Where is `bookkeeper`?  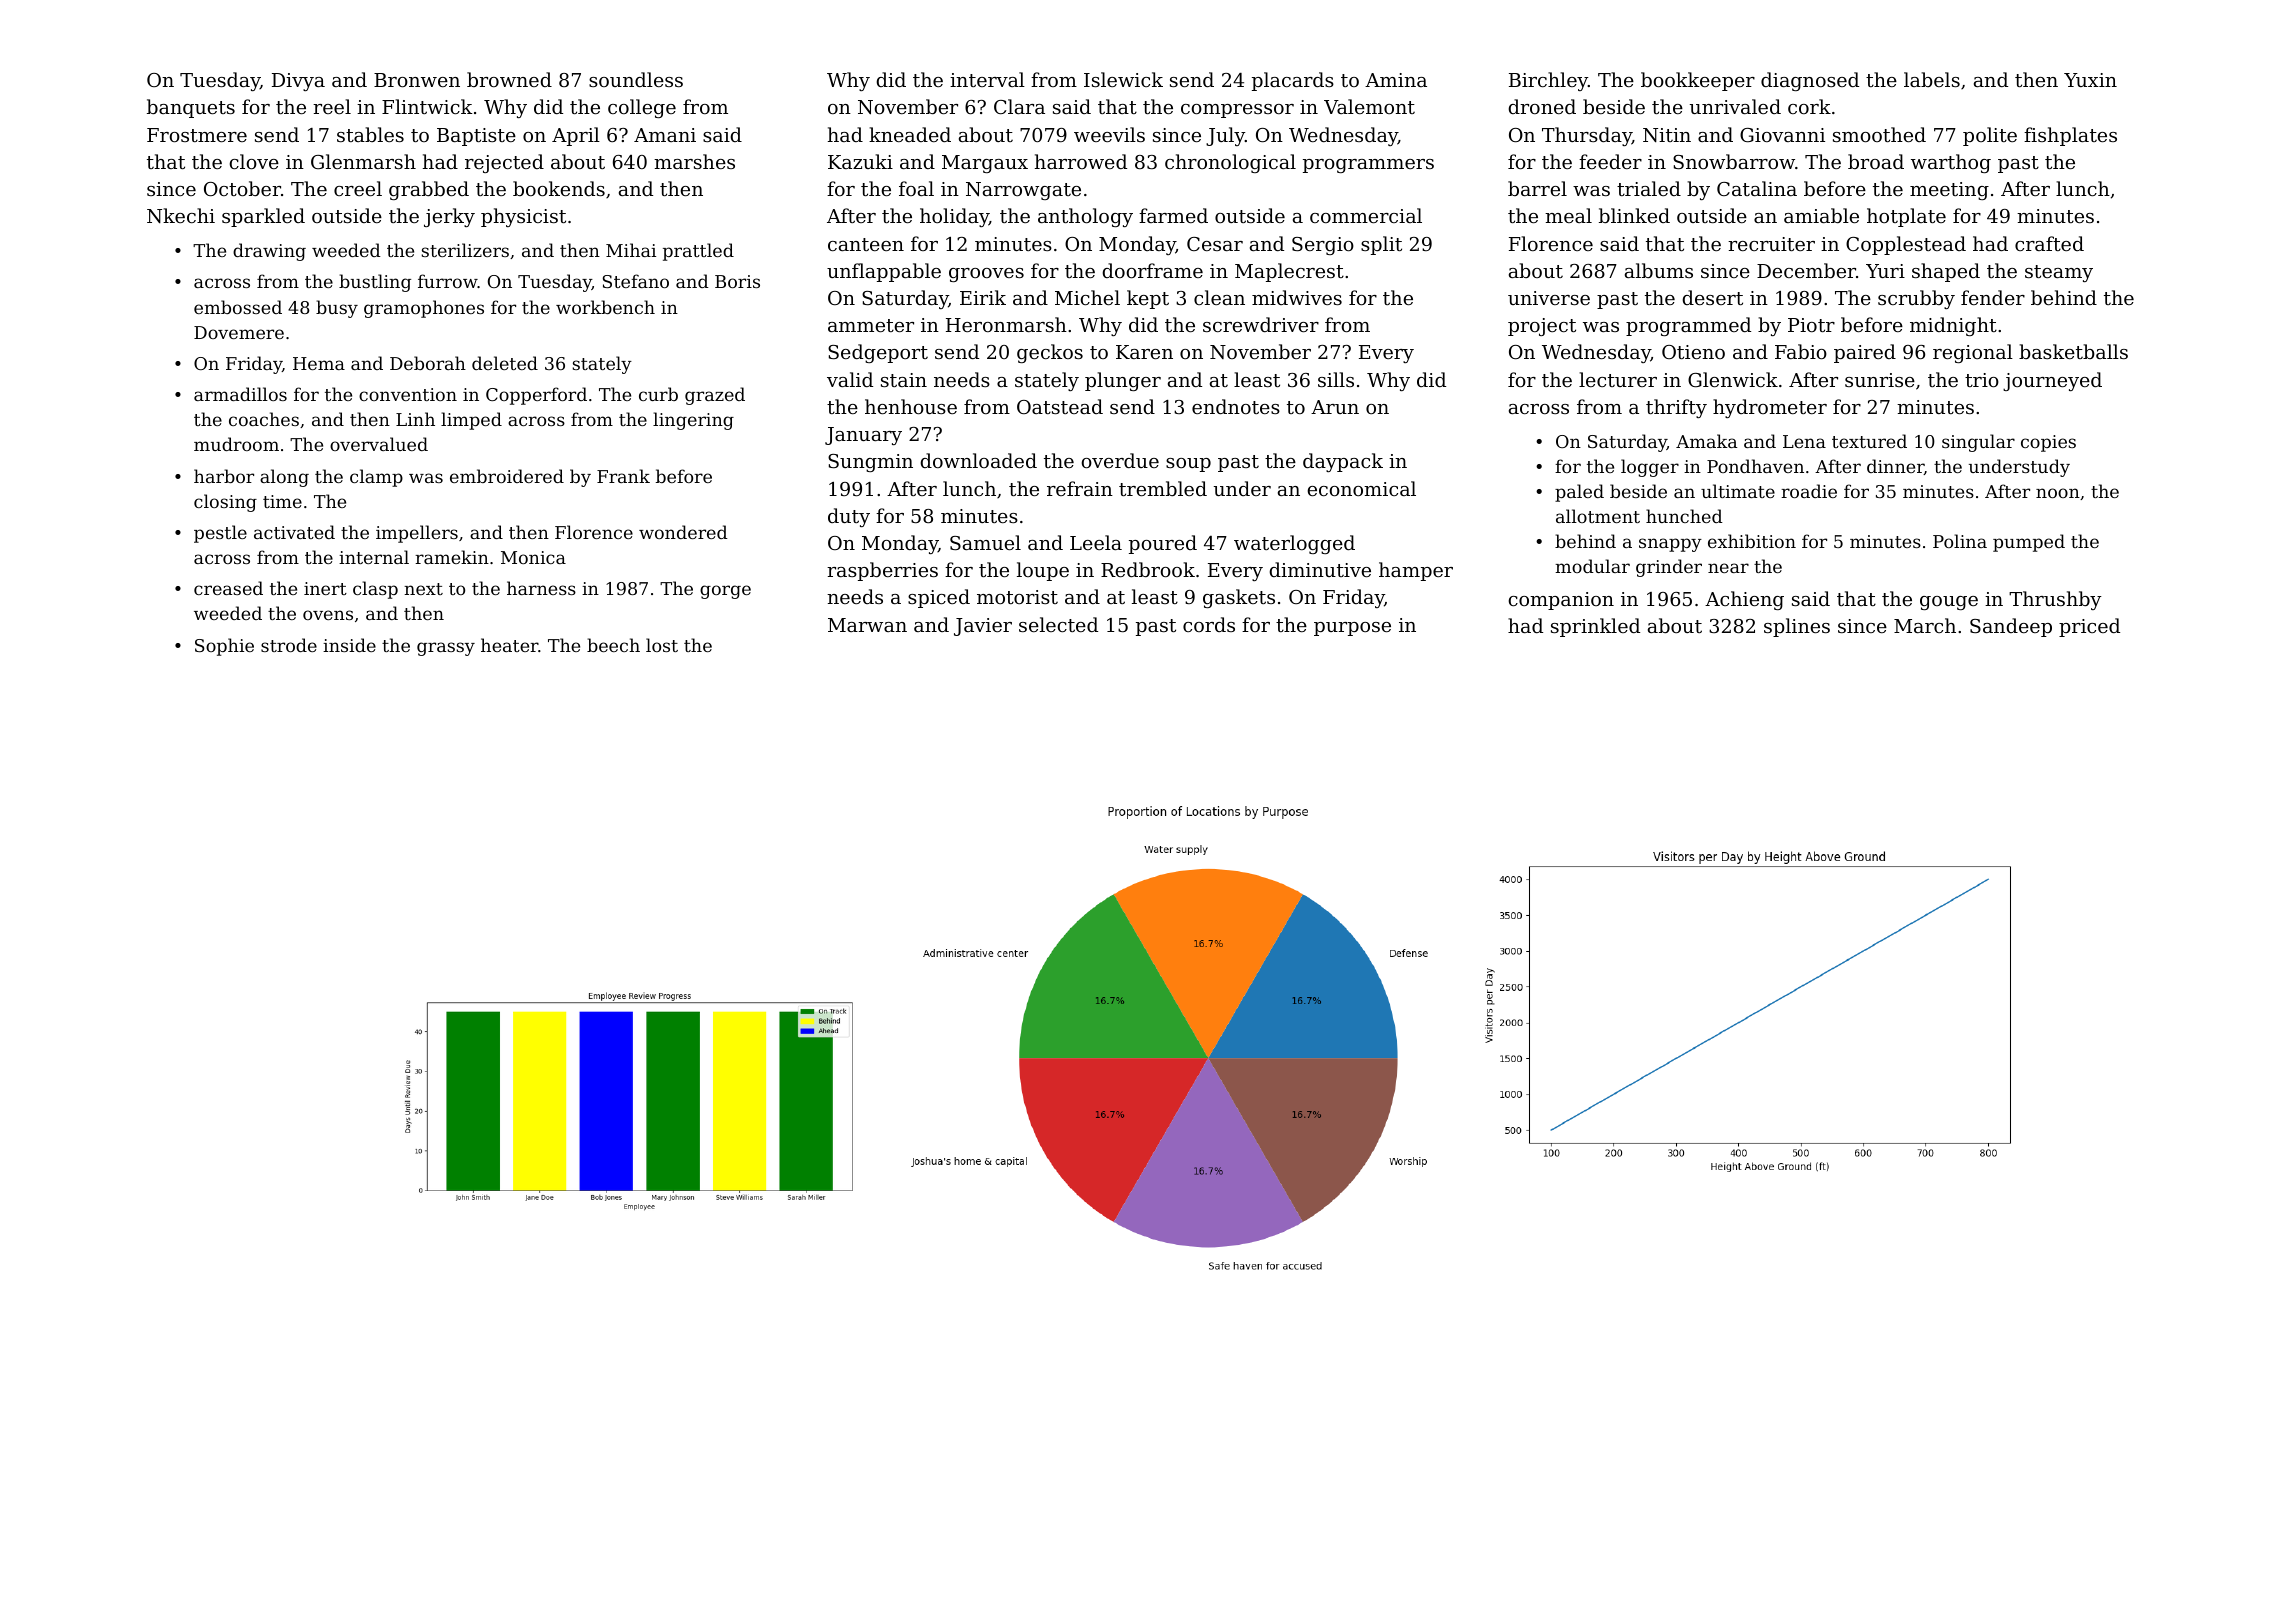 bookkeeper is located at coordinates (1698, 81).
